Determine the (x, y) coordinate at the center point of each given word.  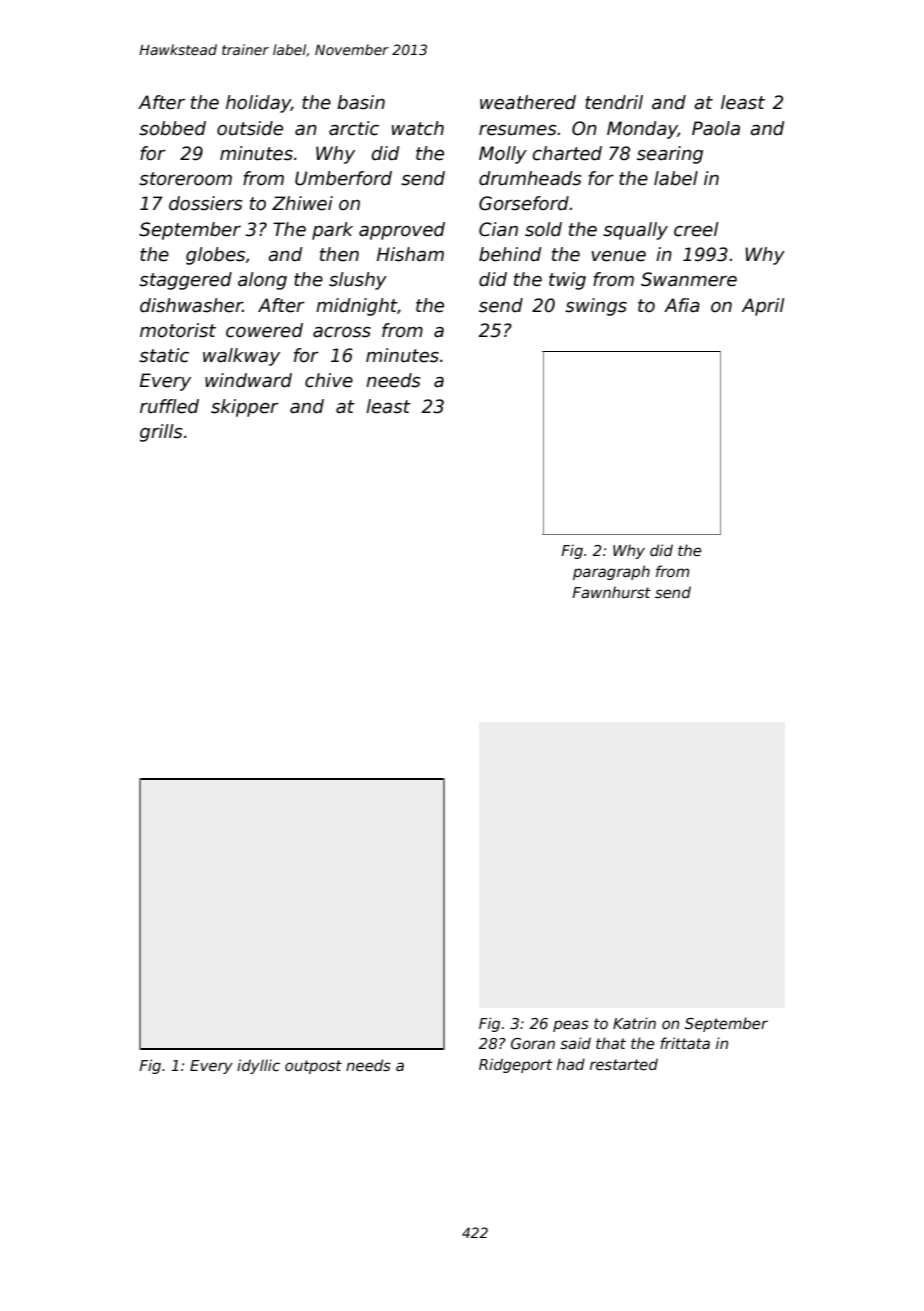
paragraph (611, 572)
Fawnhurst (611, 592)
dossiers (206, 203)
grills (161, 433)
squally (635, 231)
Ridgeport (516, 1065)
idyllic (258, 1066)
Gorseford (524, 203)
